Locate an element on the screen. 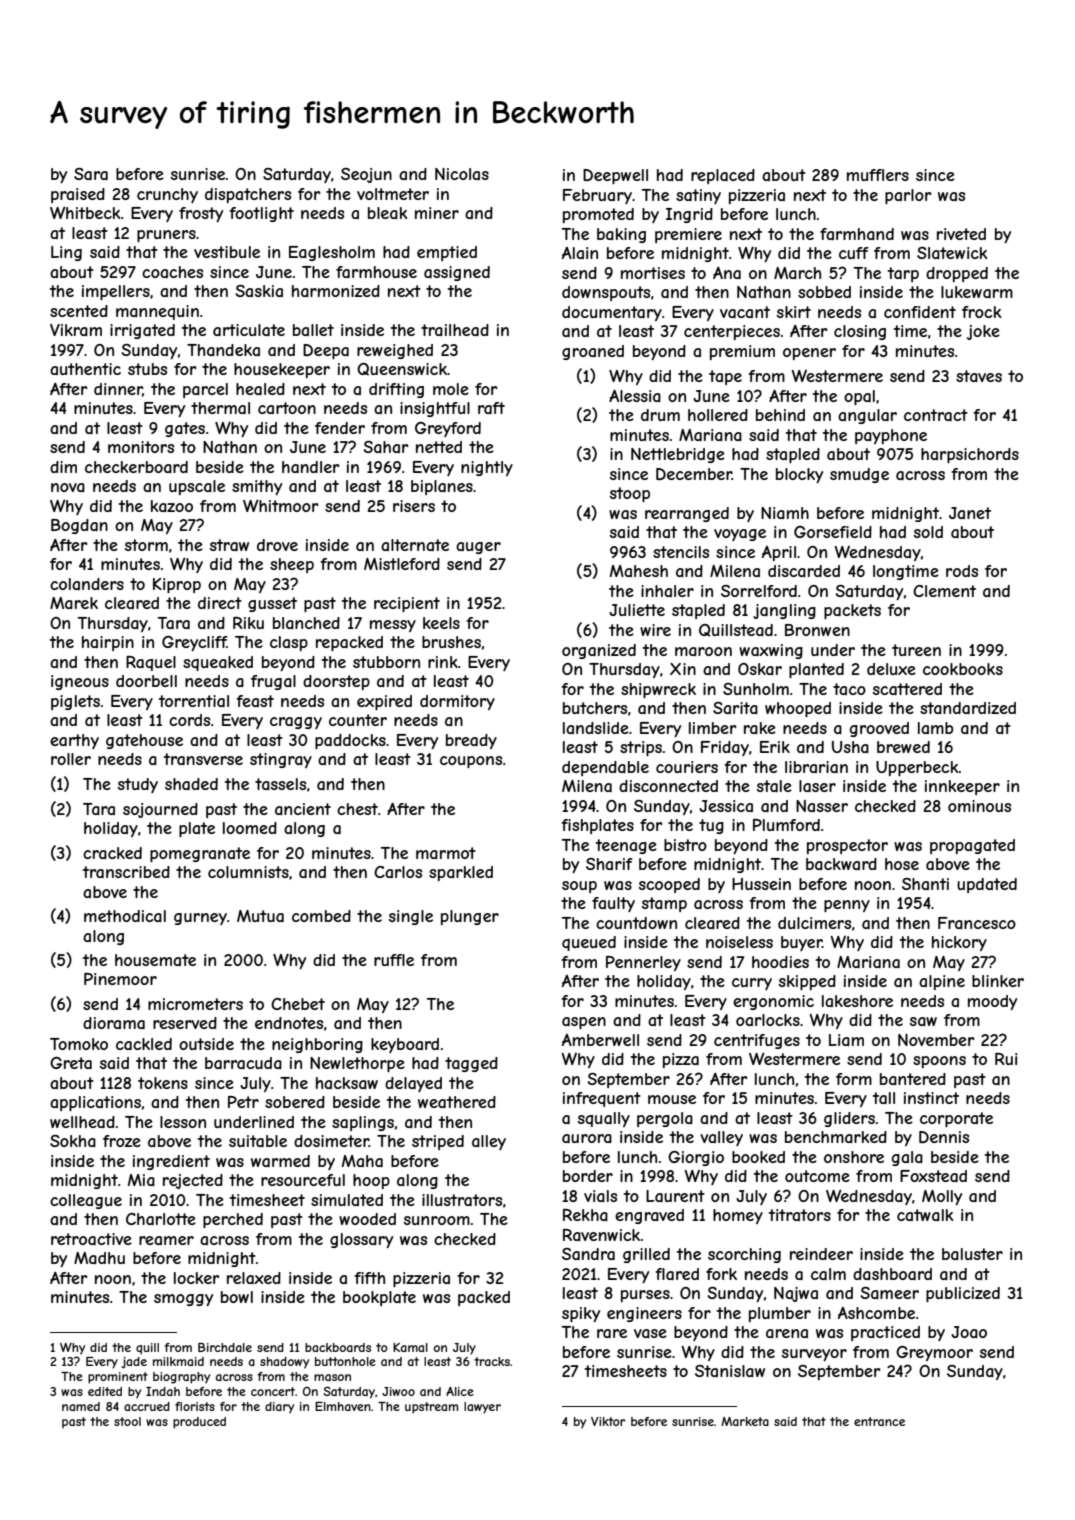  Foxstead is located at coordinates (933, 1176).
